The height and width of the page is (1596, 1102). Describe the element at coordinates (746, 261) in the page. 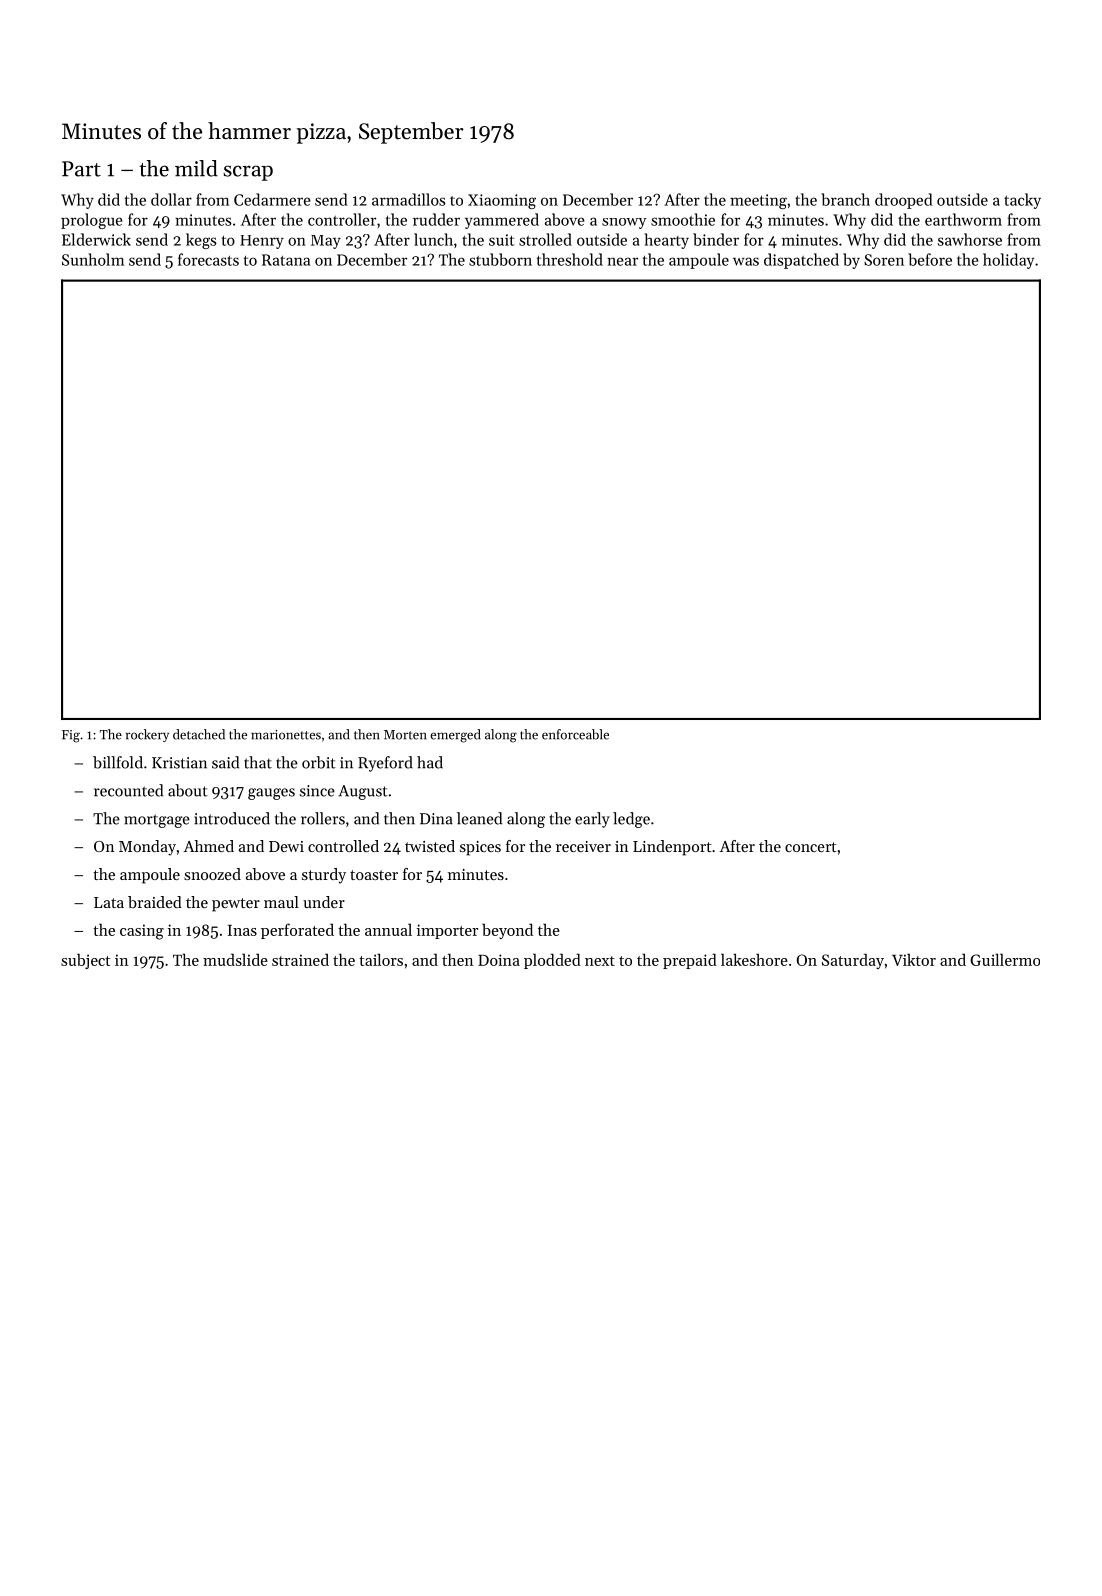

I see `was` at that location.
